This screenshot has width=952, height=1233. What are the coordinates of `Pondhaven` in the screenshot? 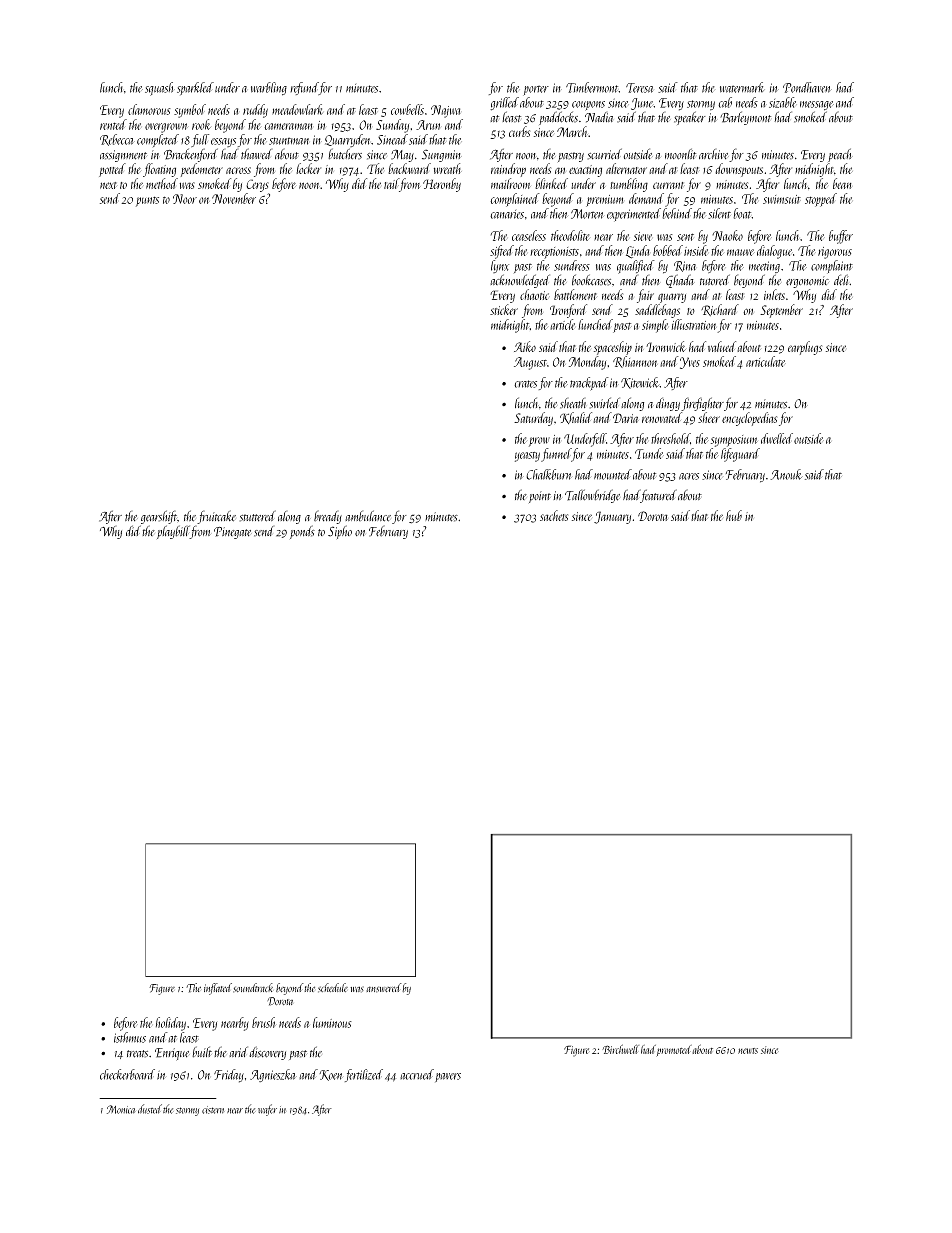 It's located at (807, 87).
